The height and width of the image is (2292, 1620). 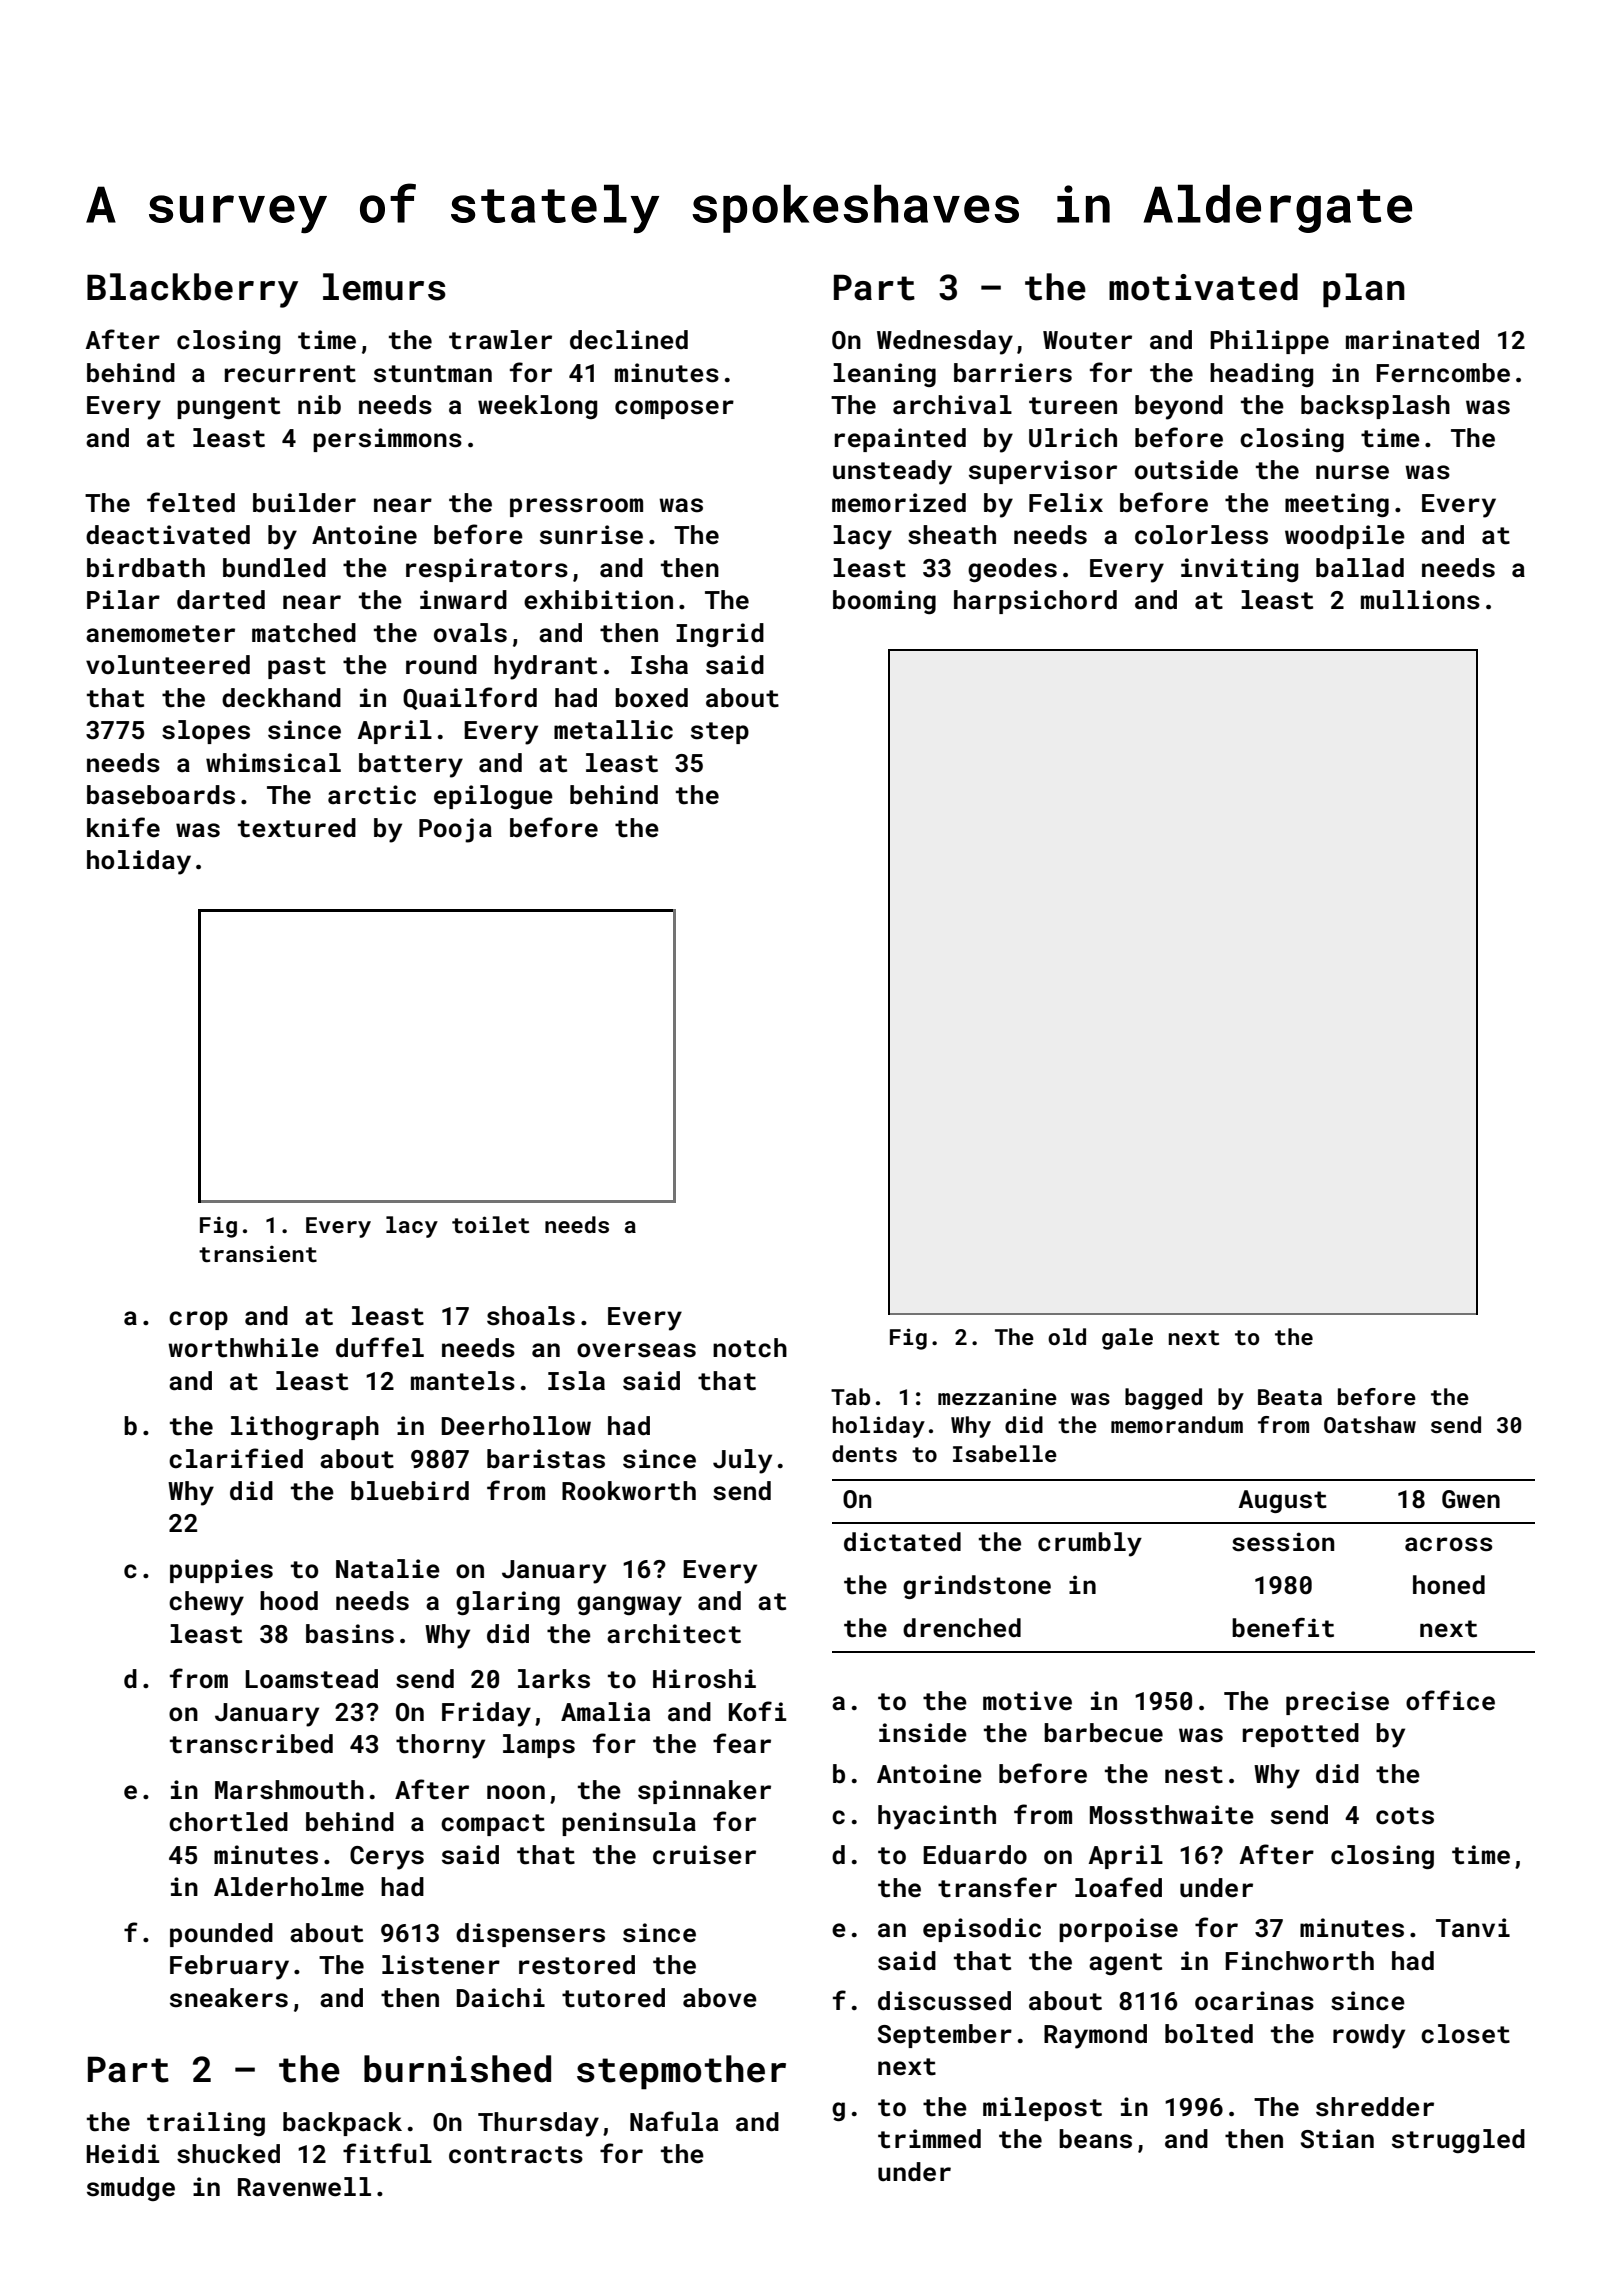 What do you see at coordinates (884, 602) in the image?
I see `booming` at bounding box center [884, 602].
